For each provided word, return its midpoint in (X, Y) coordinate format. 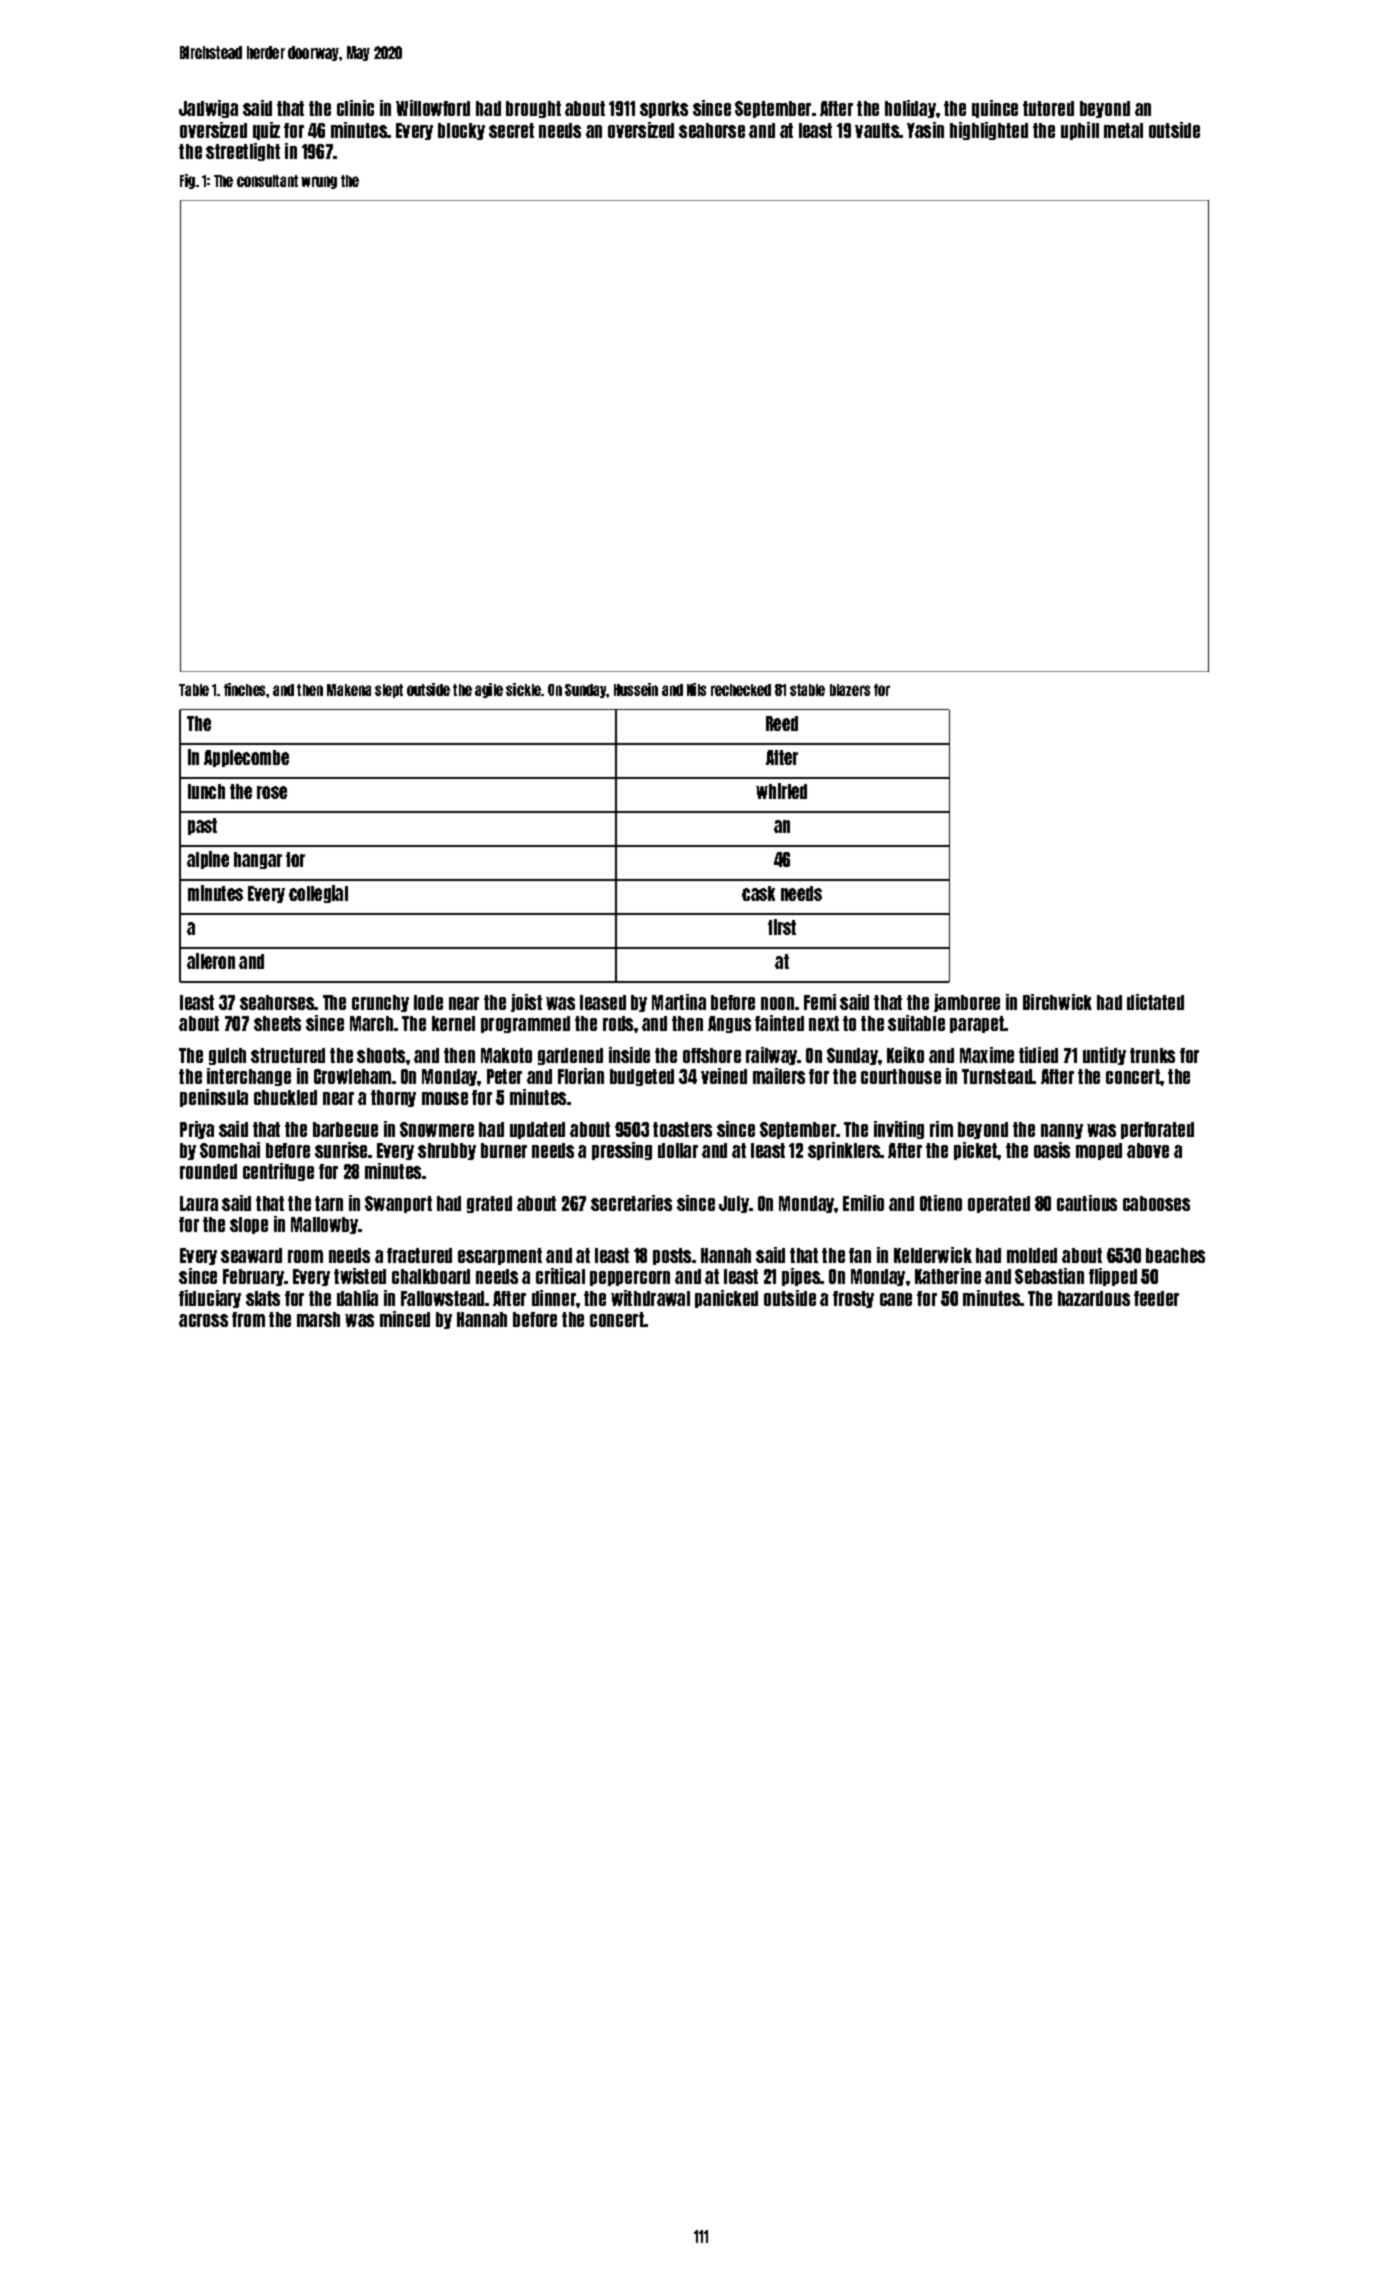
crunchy (380, 1003)
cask (758, 893)
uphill (1080, 131)
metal (1123, 130)
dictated (1155, 1002)
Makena (349, 690)
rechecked (741, 690)
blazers (850, 690)
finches (245, 689)
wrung (319, 182)
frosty (853, 1299)
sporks (664, 109)
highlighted (989, 131)
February (254, 1277)
